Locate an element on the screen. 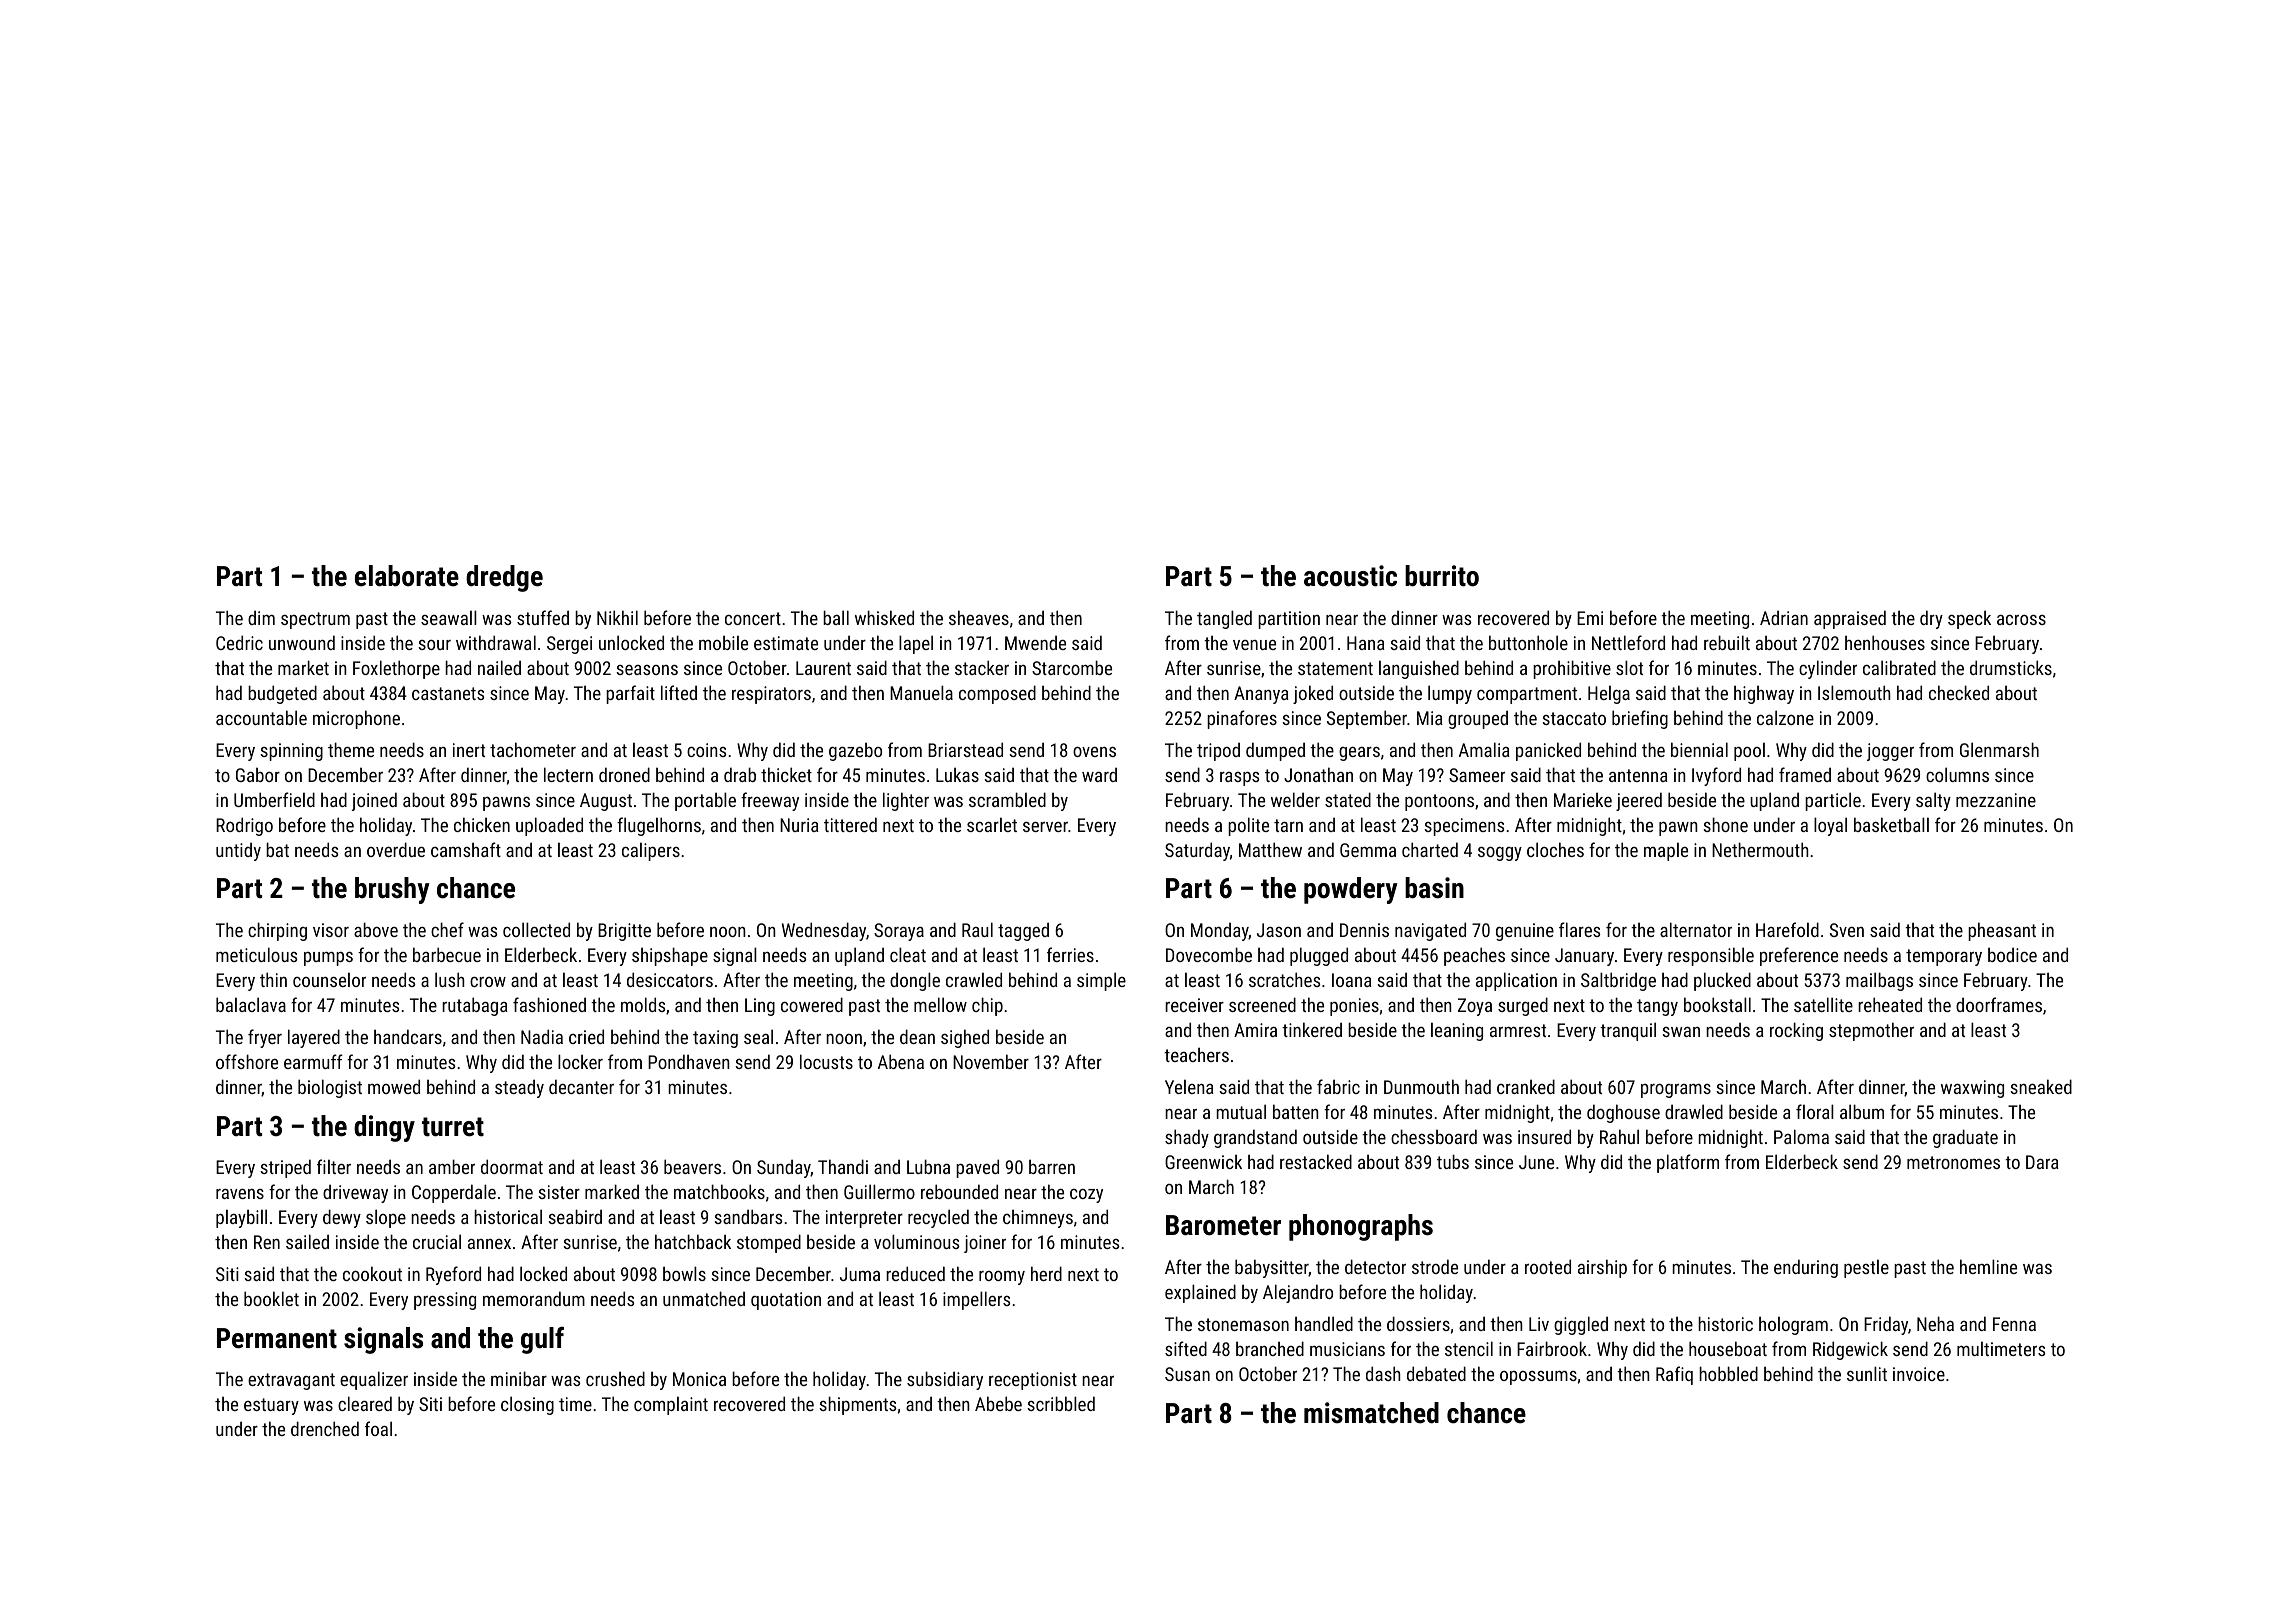 The width and height of the screenshot is (2292, 1620). speck is located at coordinates (1969, 619).
